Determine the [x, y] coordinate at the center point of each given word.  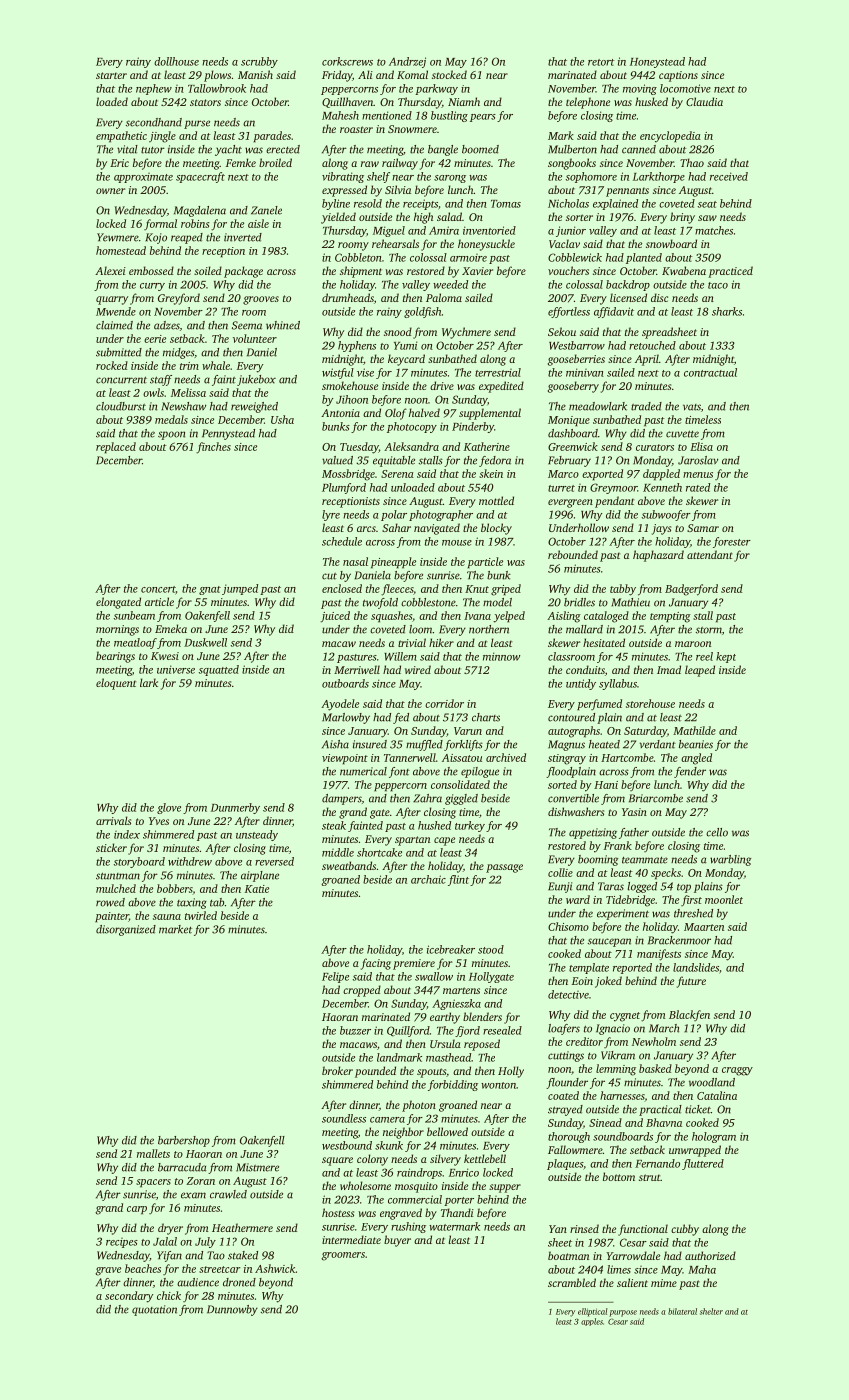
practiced [730, 272]
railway [400, 164]
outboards [345, 683]
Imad [669, 669]
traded [646, 406]
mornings [117, 630]
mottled [496, 500]
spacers [153, 1183]
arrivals [113, 820]
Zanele [266, 210]
